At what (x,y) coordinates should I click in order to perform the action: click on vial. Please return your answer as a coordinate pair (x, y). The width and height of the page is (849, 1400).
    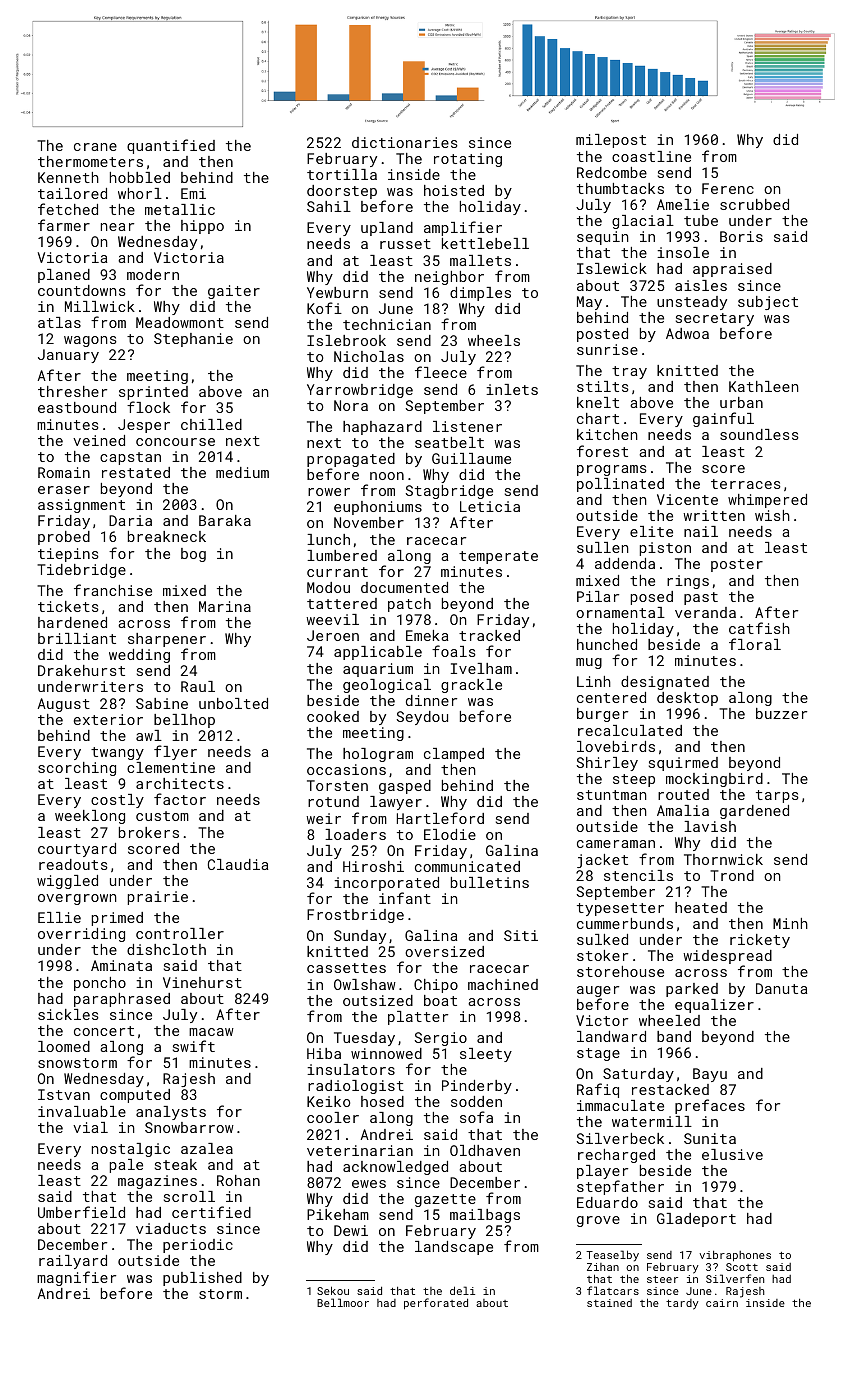
    Looking at the image, I should click on (90, 1127).
